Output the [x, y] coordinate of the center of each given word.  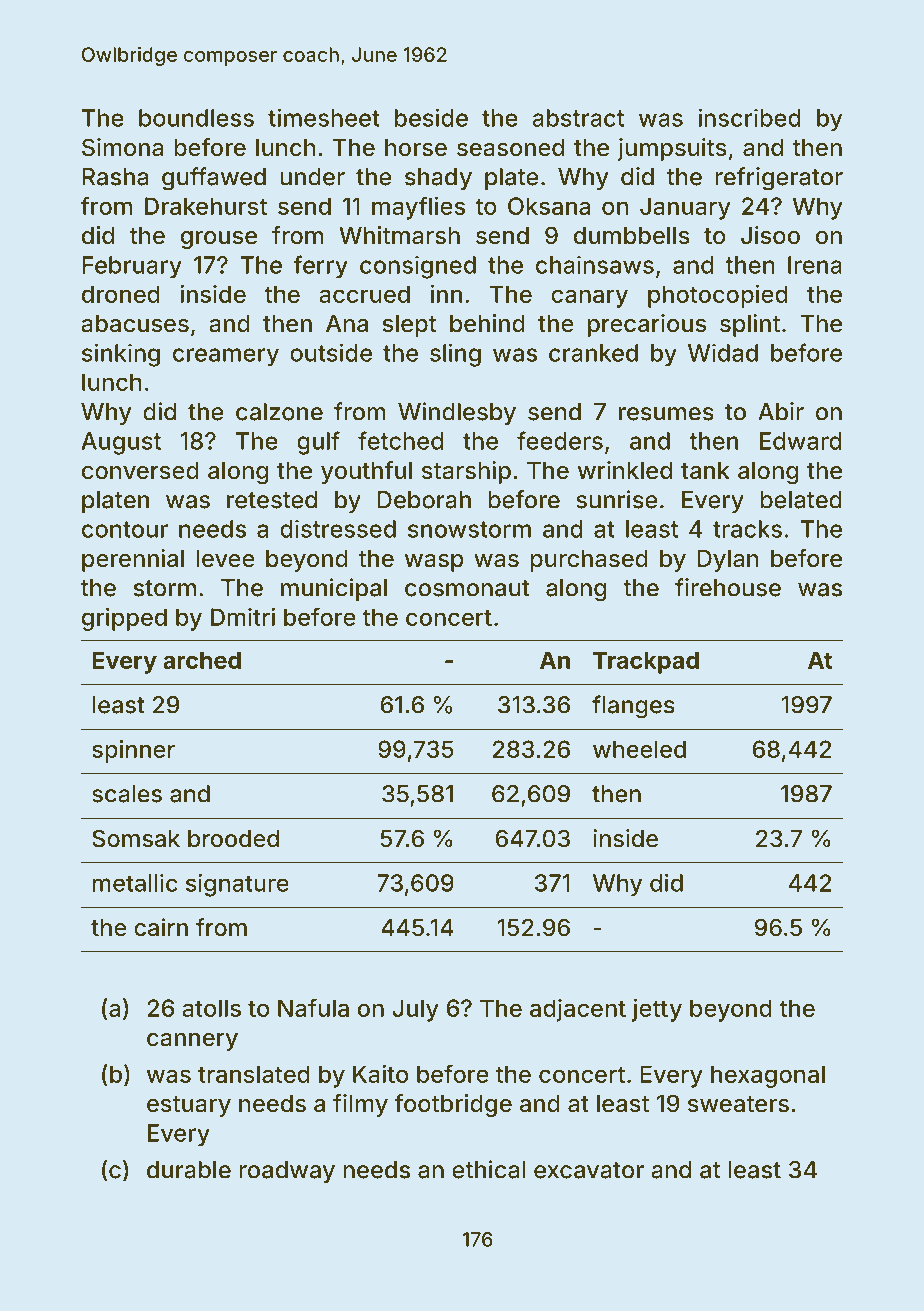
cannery [192, 1042]
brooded [233, 839]
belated [801, 500]
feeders [560, 440]
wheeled [639, 749]
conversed [140, 471]
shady [438, 179]
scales [127, 794]
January [685, 208]
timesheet [324, 117]
